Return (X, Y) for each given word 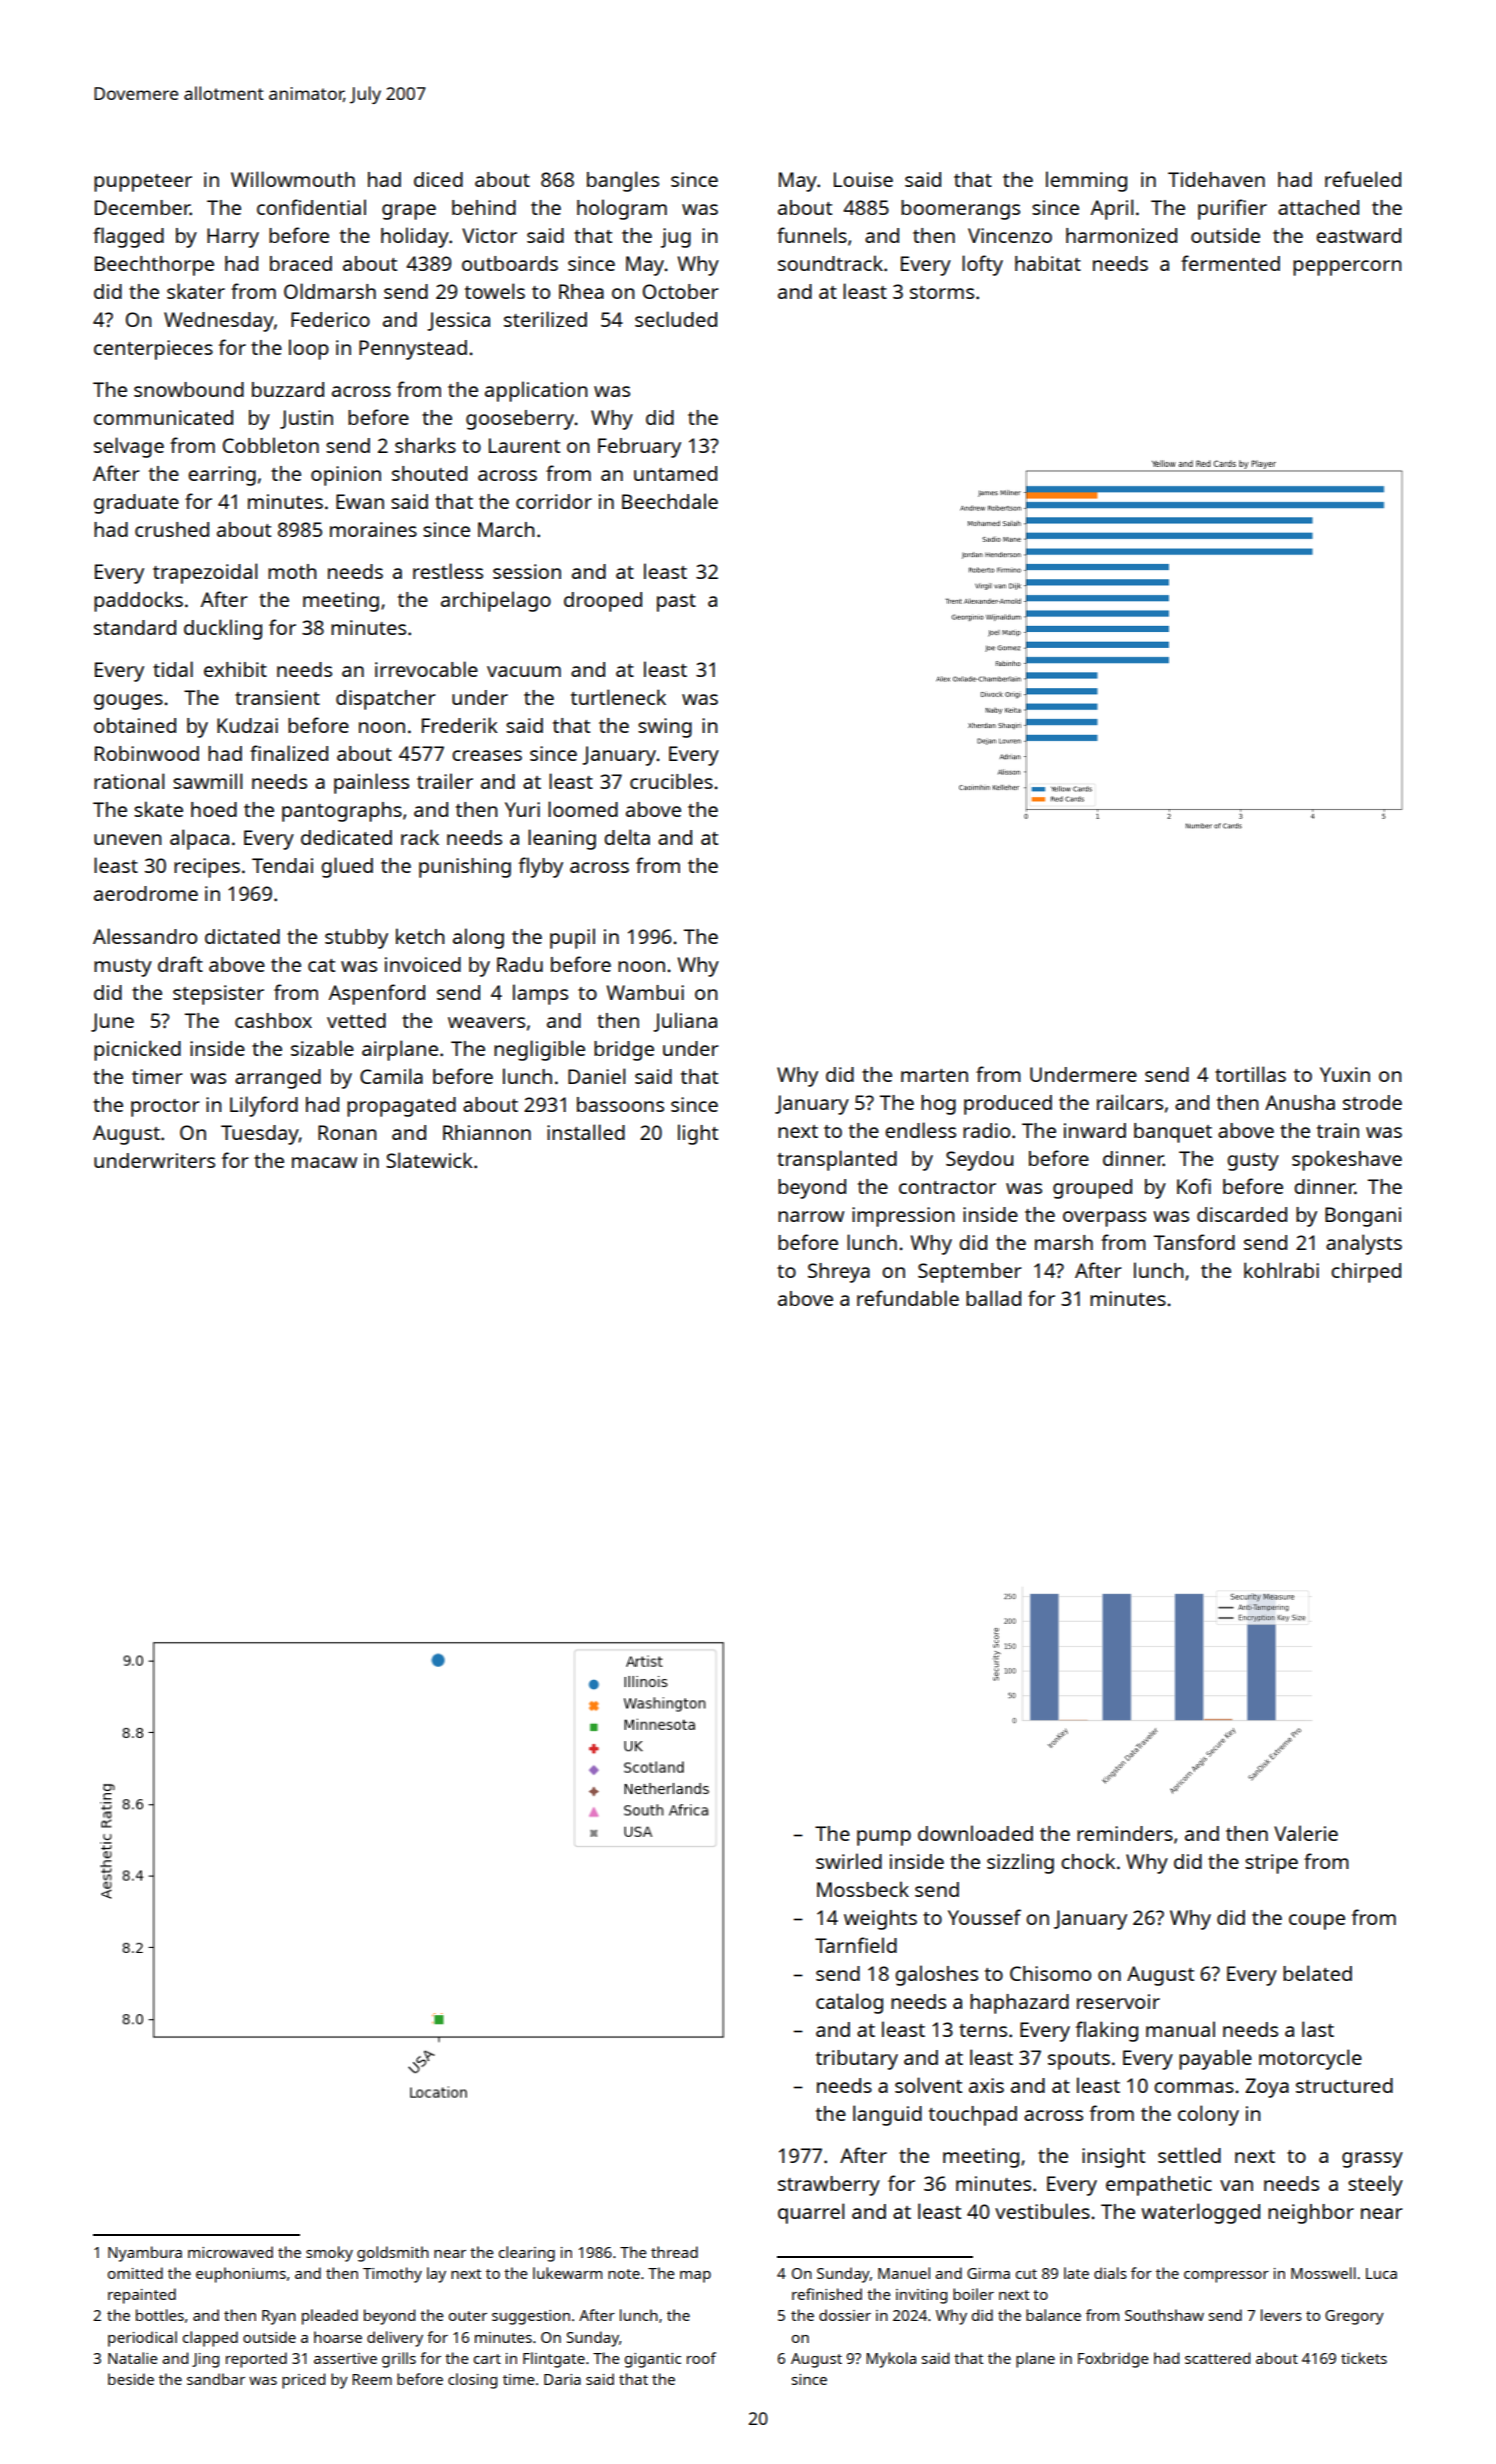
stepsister (218, 995)
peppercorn (1347, 268)
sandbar (216, 2379)
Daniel (596, 1076)
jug (676, 238)
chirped (1366, 1273)
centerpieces (153, 350)
